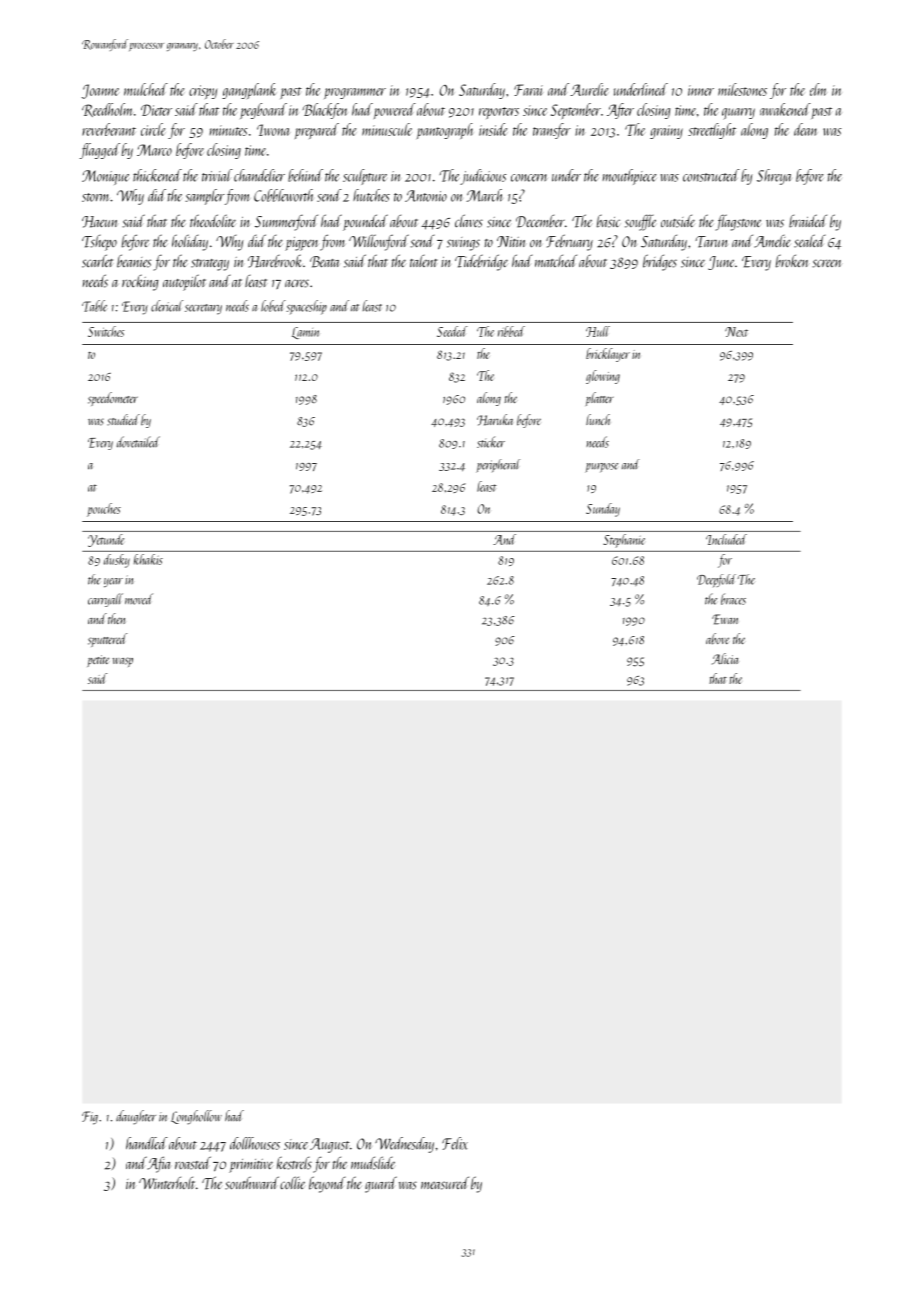 Image resolution: width=924 pixels, height=1308 pixels. I want to click on beyond, so click(327, 1184).
